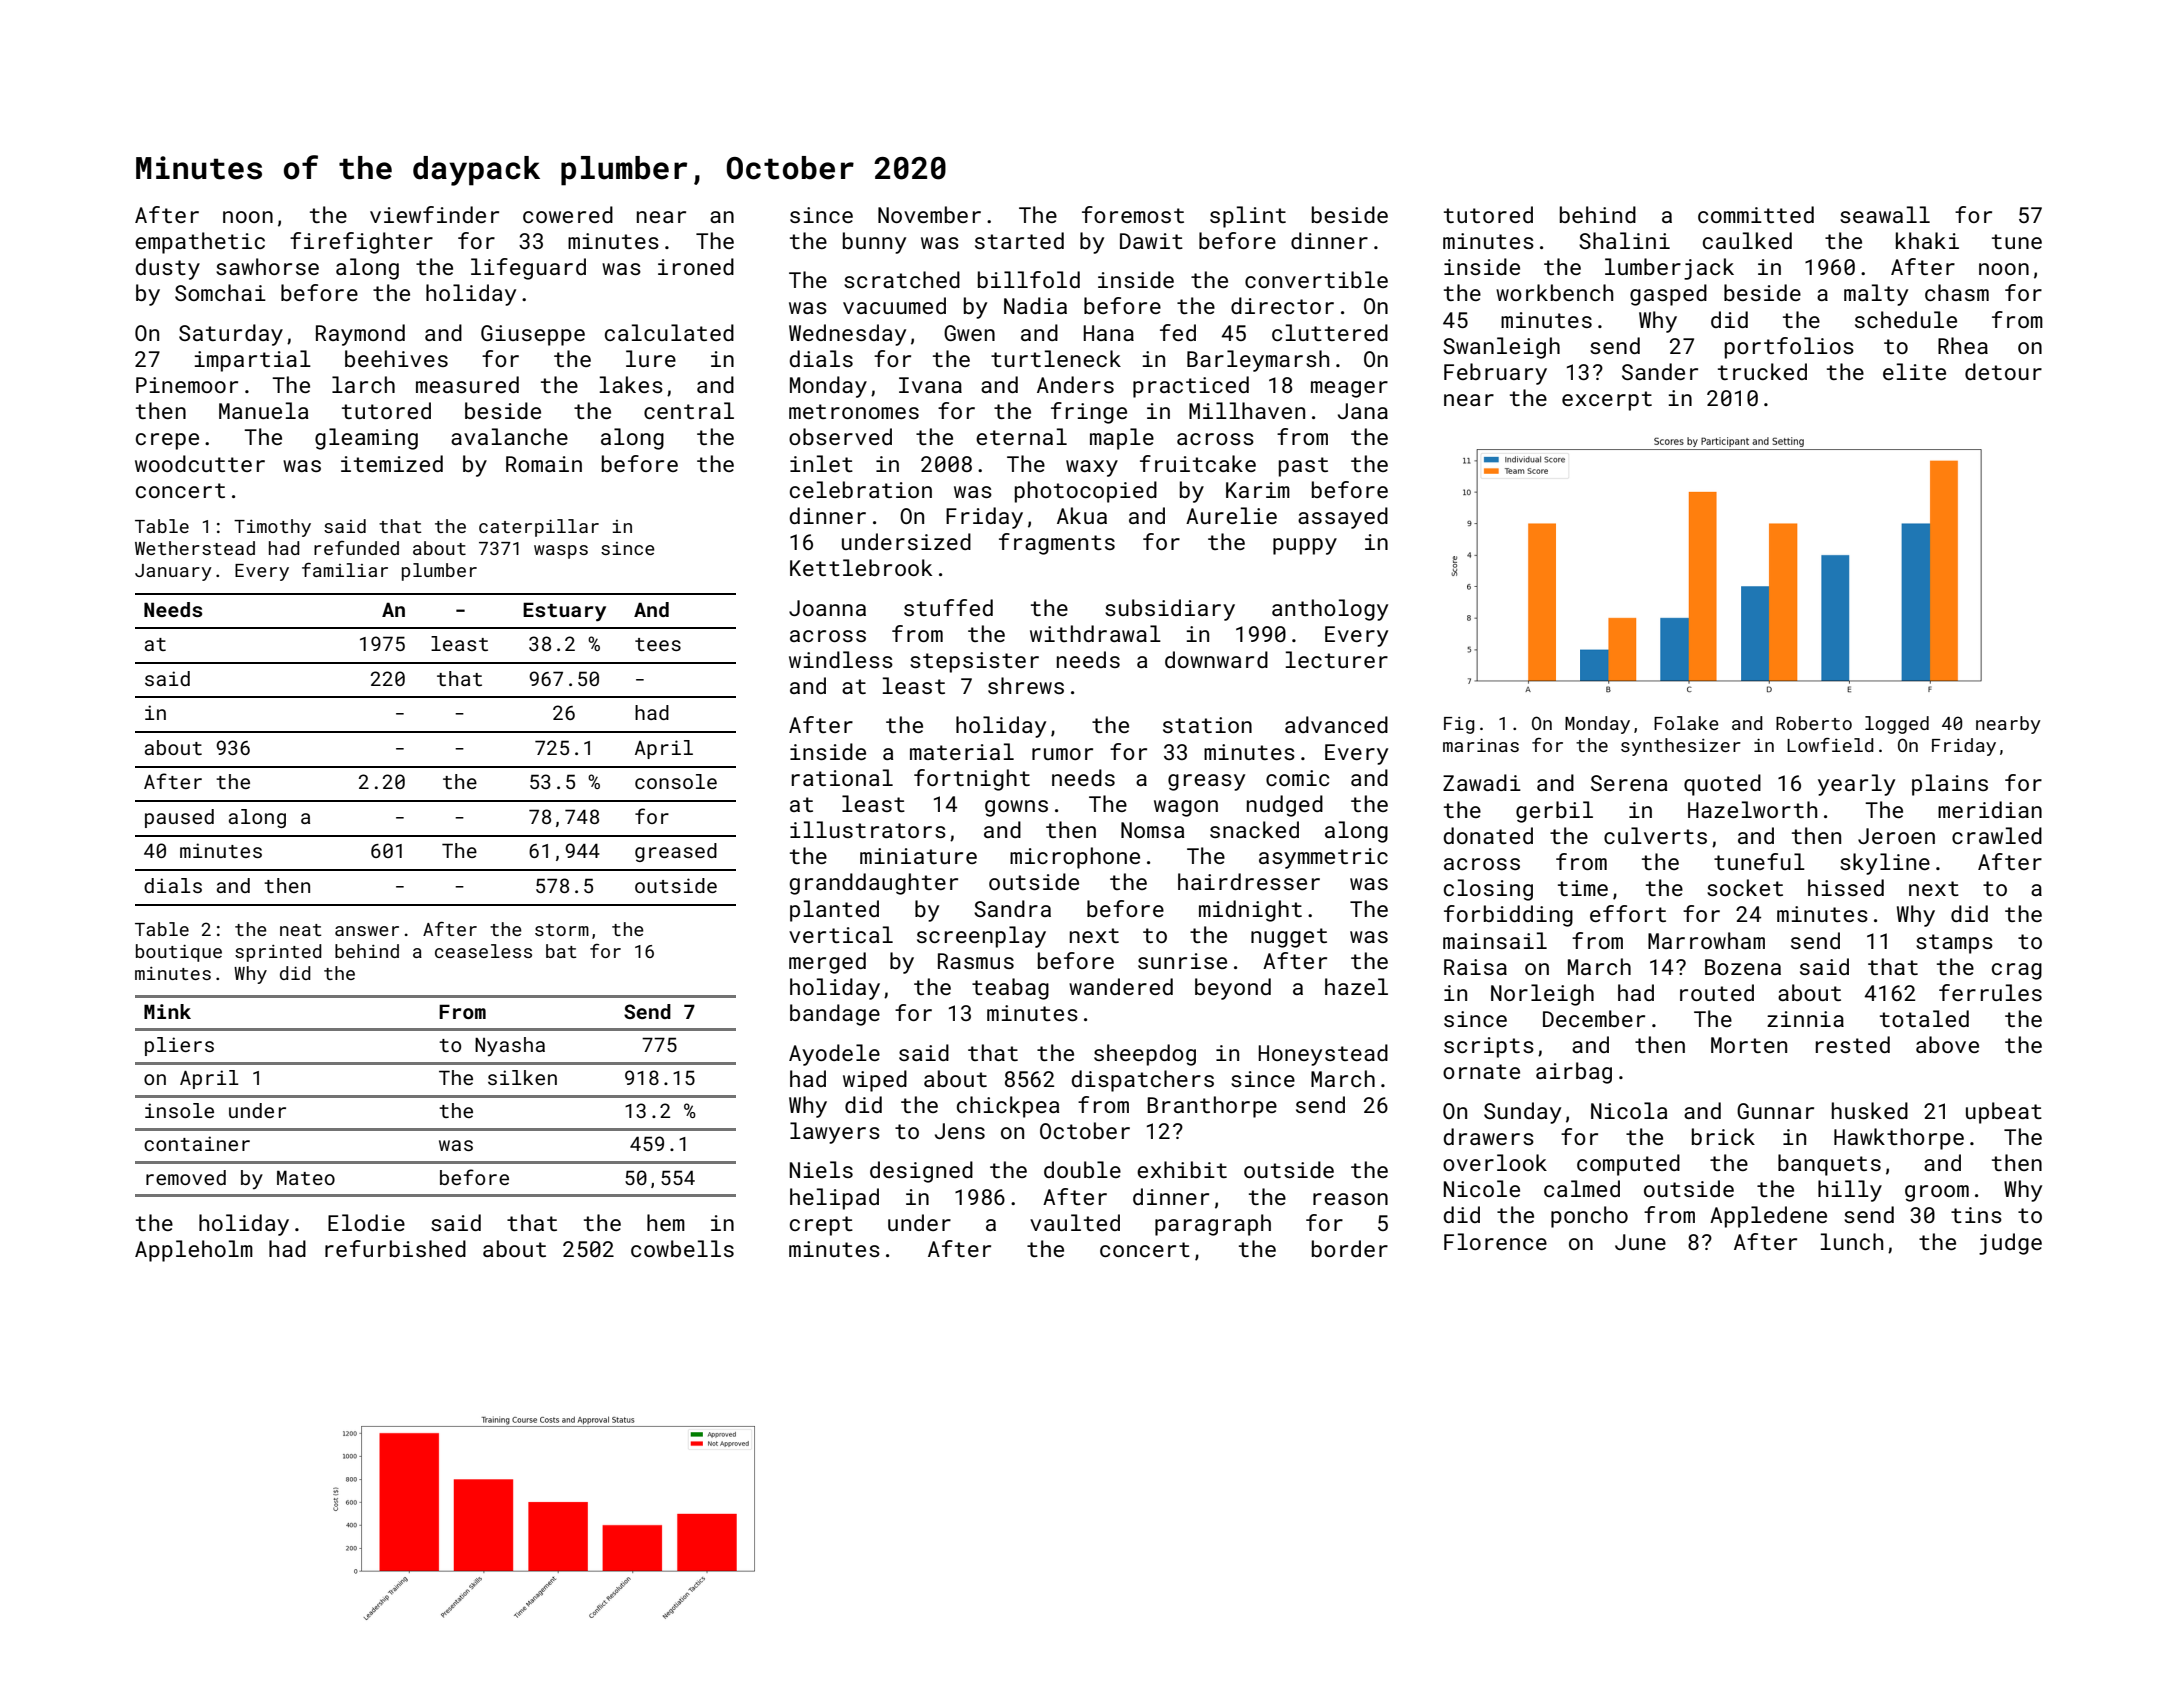 This screenshot has height=1683, width=2178. What do you see at coordinates (434, 214) in the screenshot?
I see `viewfinder` at bounding box center [434, 214].
